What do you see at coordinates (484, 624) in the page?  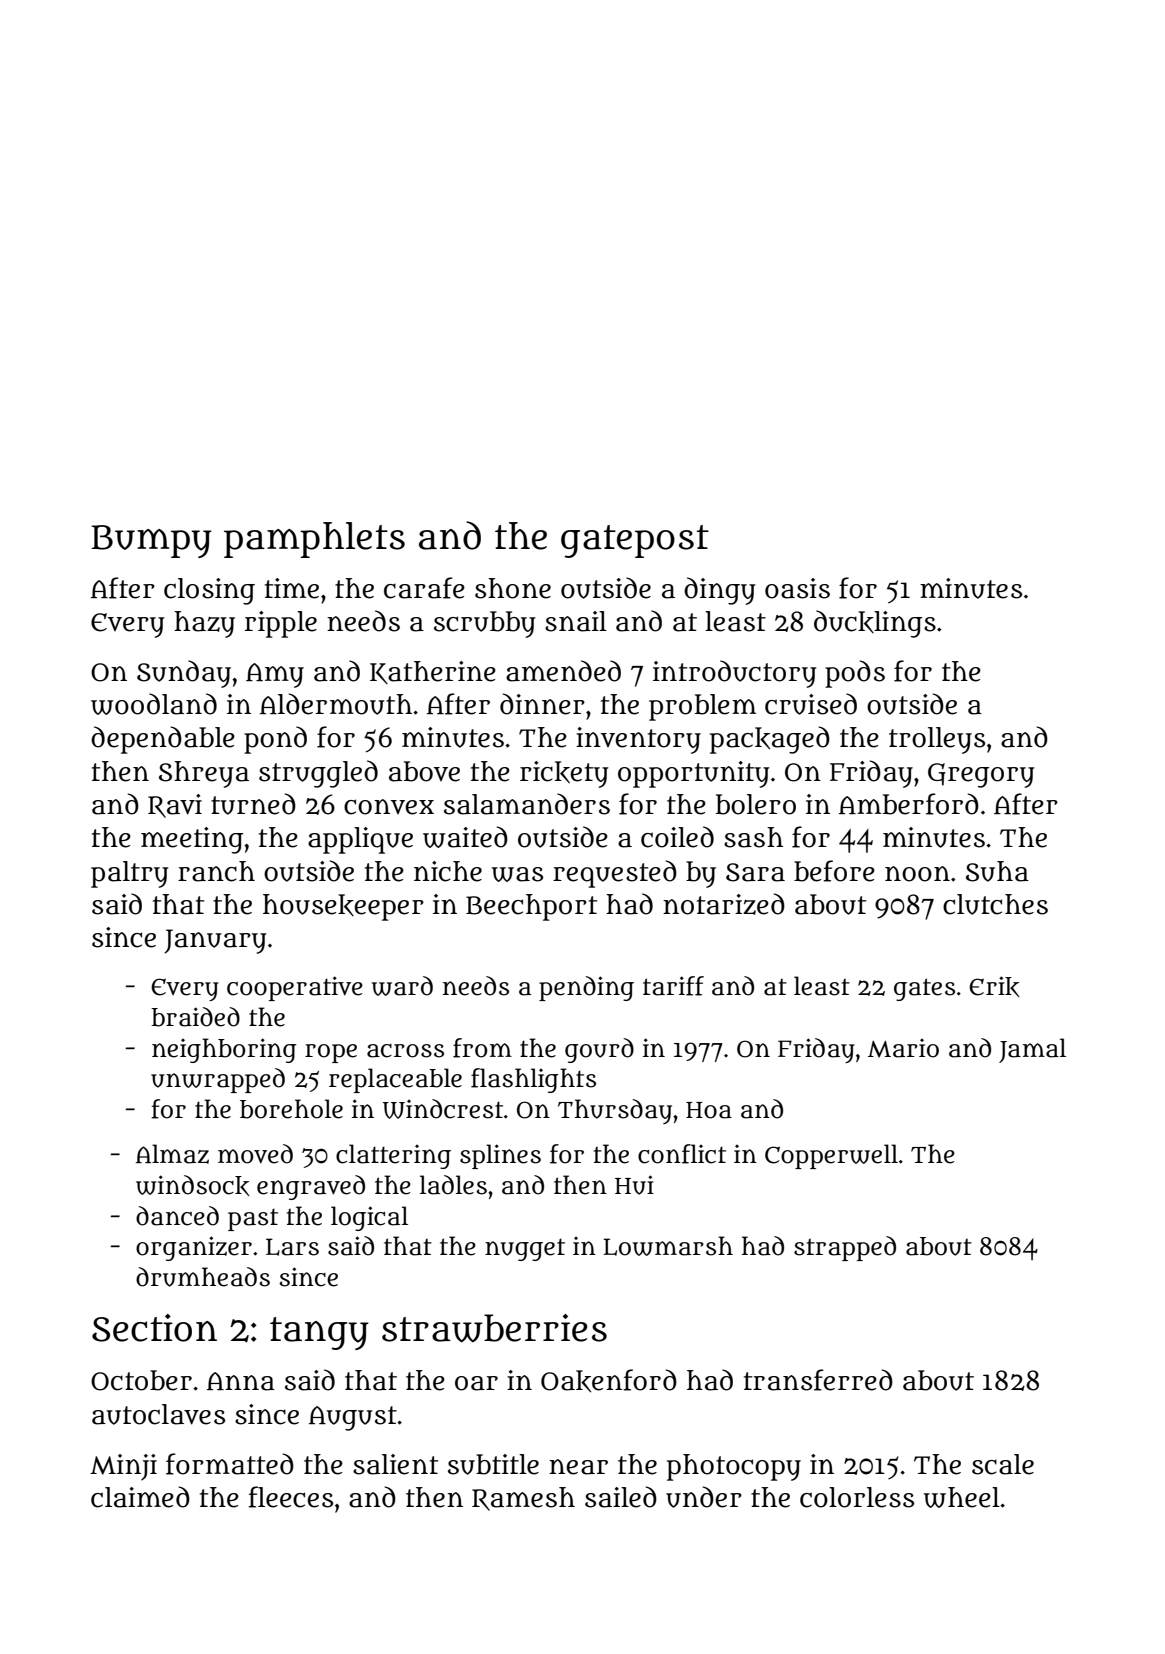 I see `scrubby` at bounding box center [484, 624].
